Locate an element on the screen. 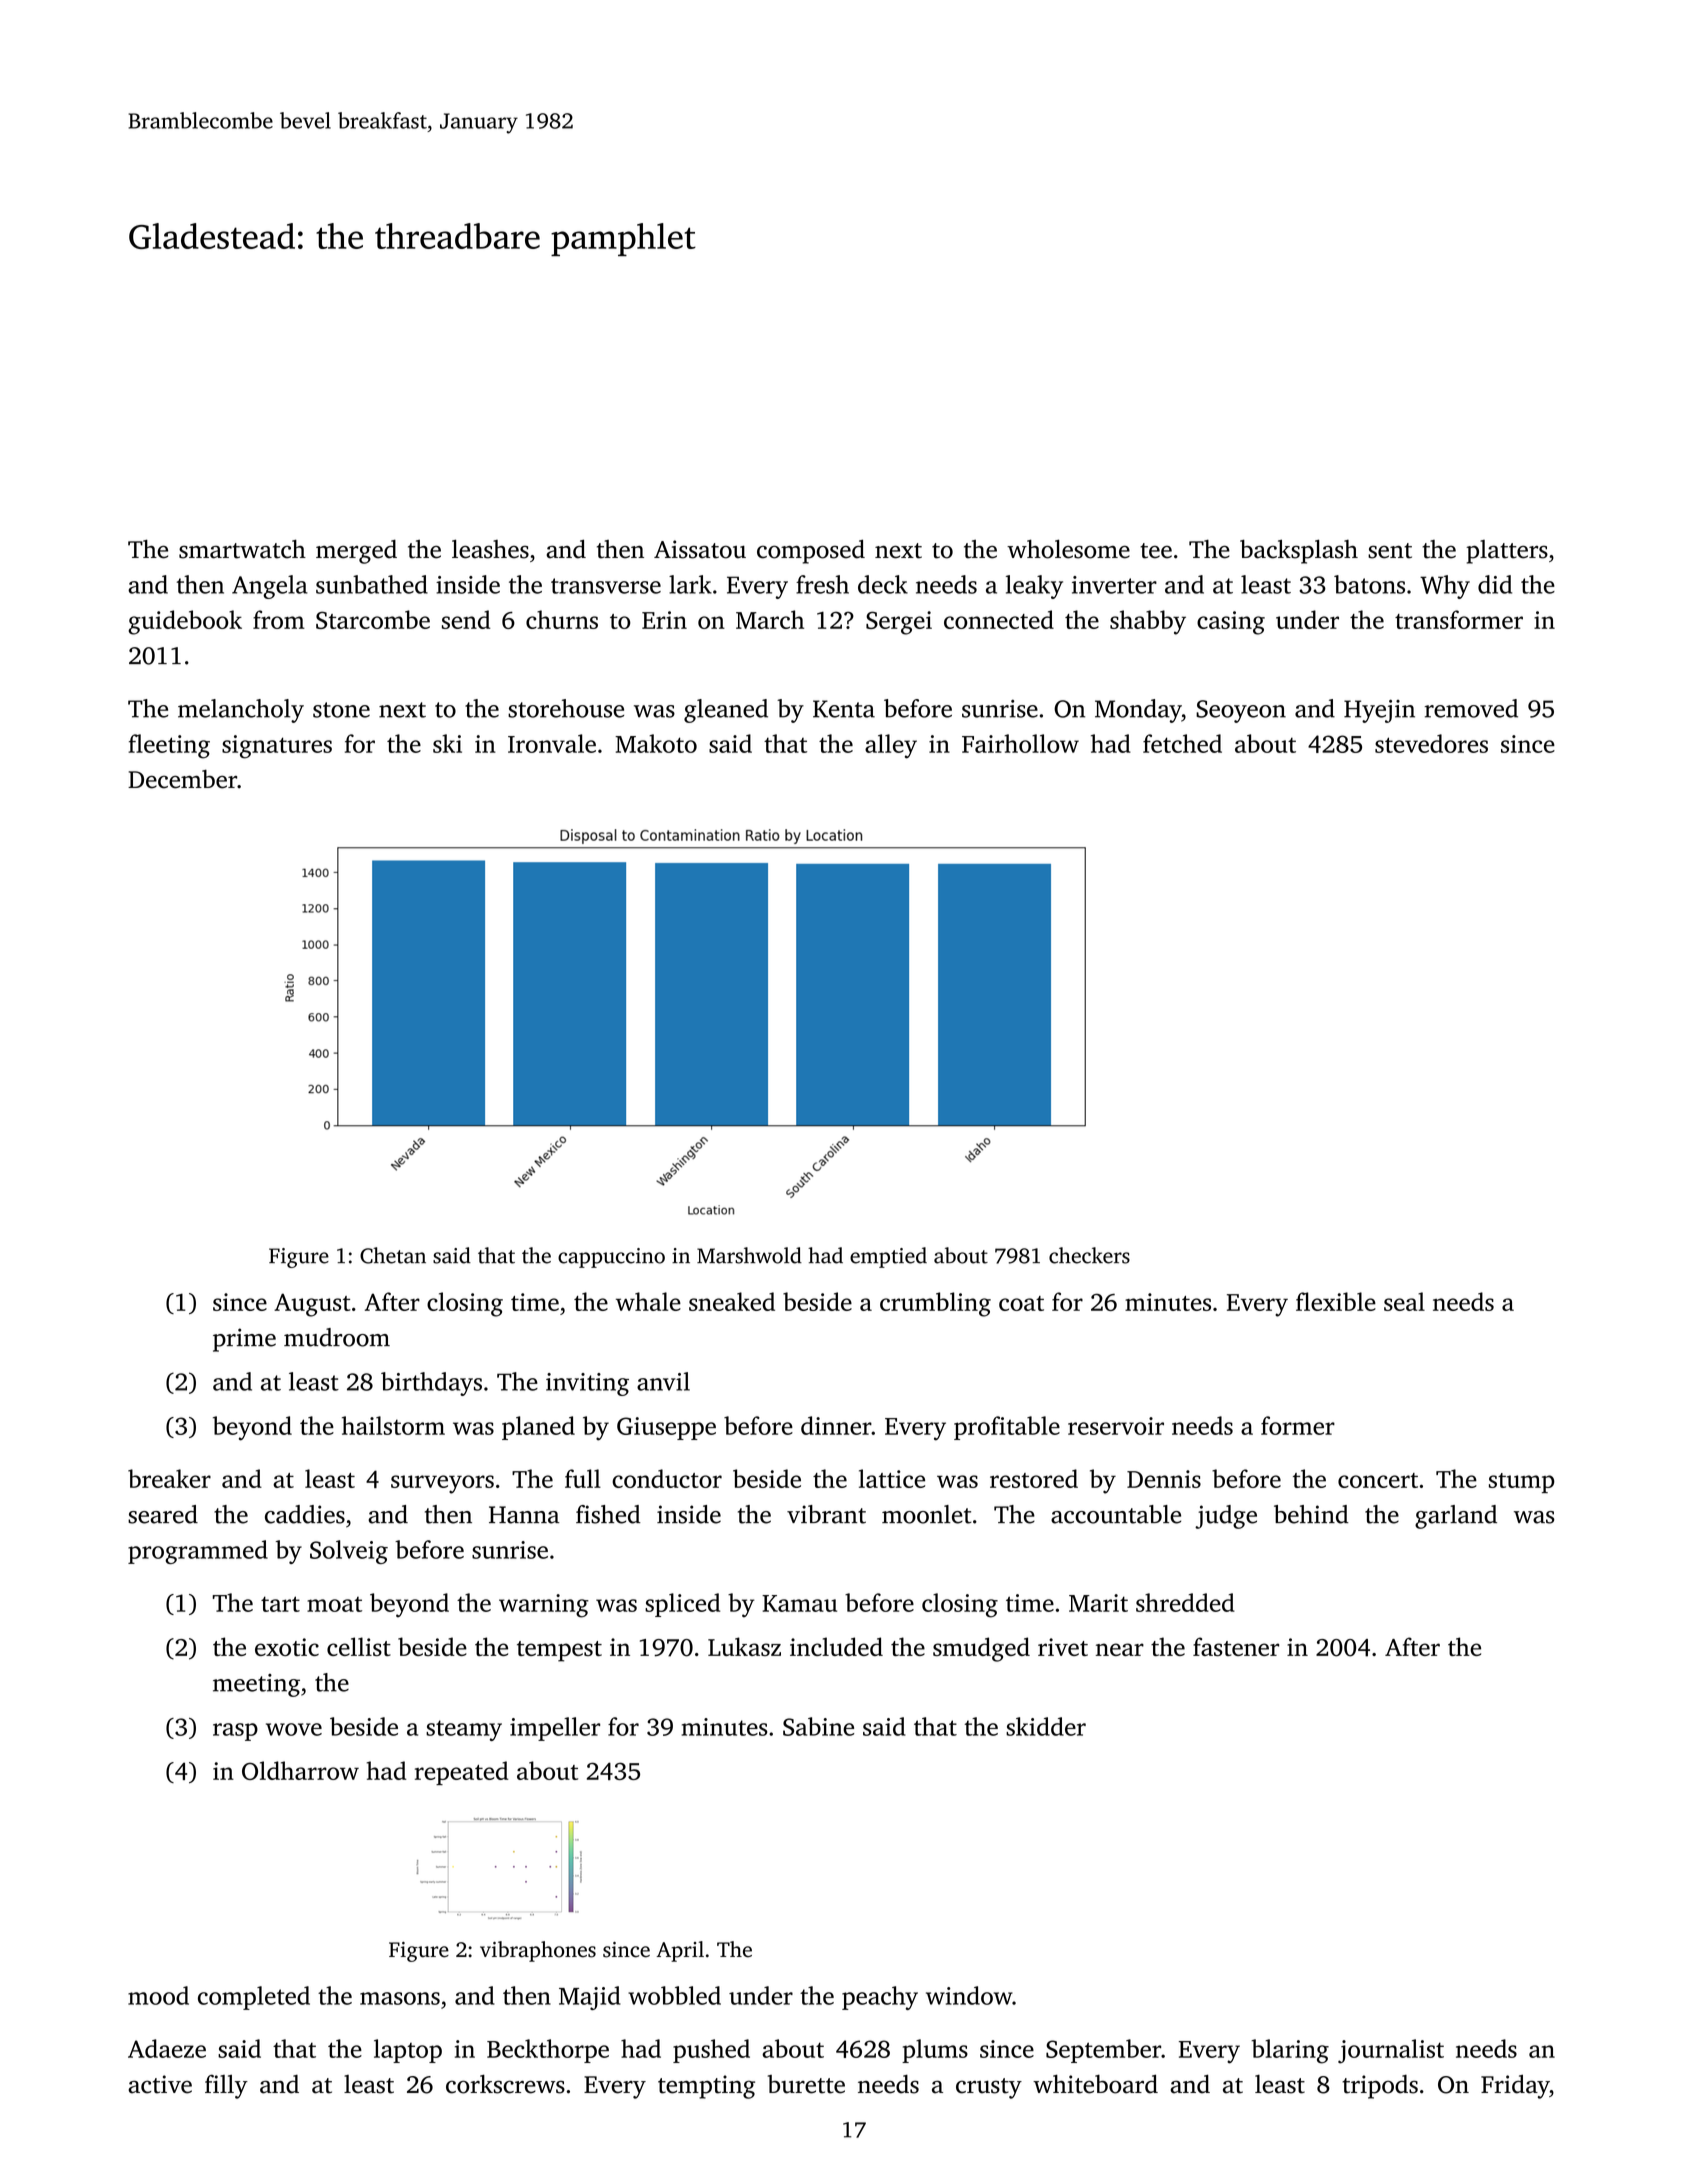 The width and height of the screenshot is (1683, 2178). masons is located at coordinates (400, 1998).
